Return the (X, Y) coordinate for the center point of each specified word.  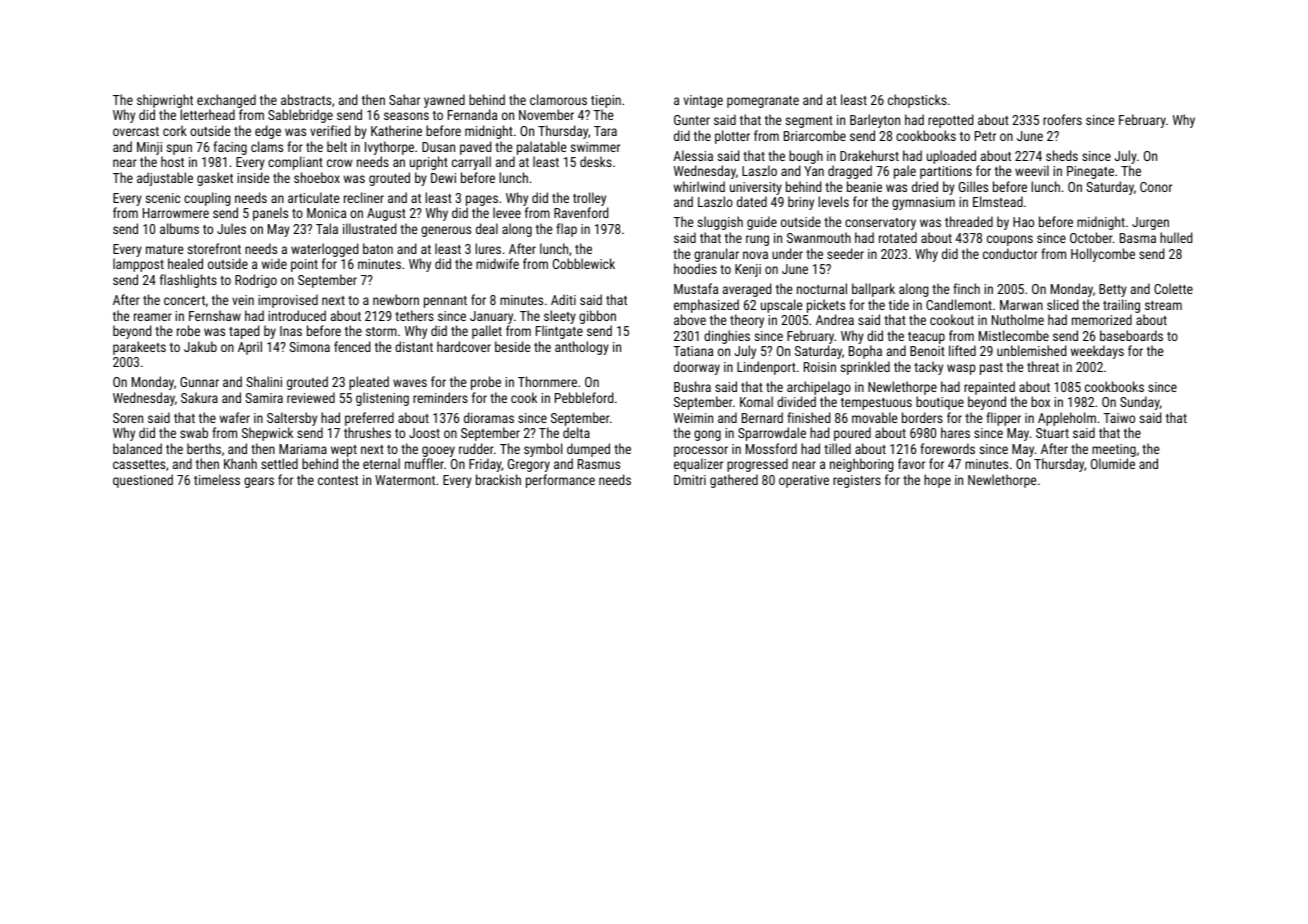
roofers (1062, 119)
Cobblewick (584, 263)
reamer (153, 317)
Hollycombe (1103, 255)
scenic (163, 198)
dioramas (489, 417)
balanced (137, 448)
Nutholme (1018, 319)
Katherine (396, 130)
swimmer (595, 147)
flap (566, 230)
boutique (940, 403)
